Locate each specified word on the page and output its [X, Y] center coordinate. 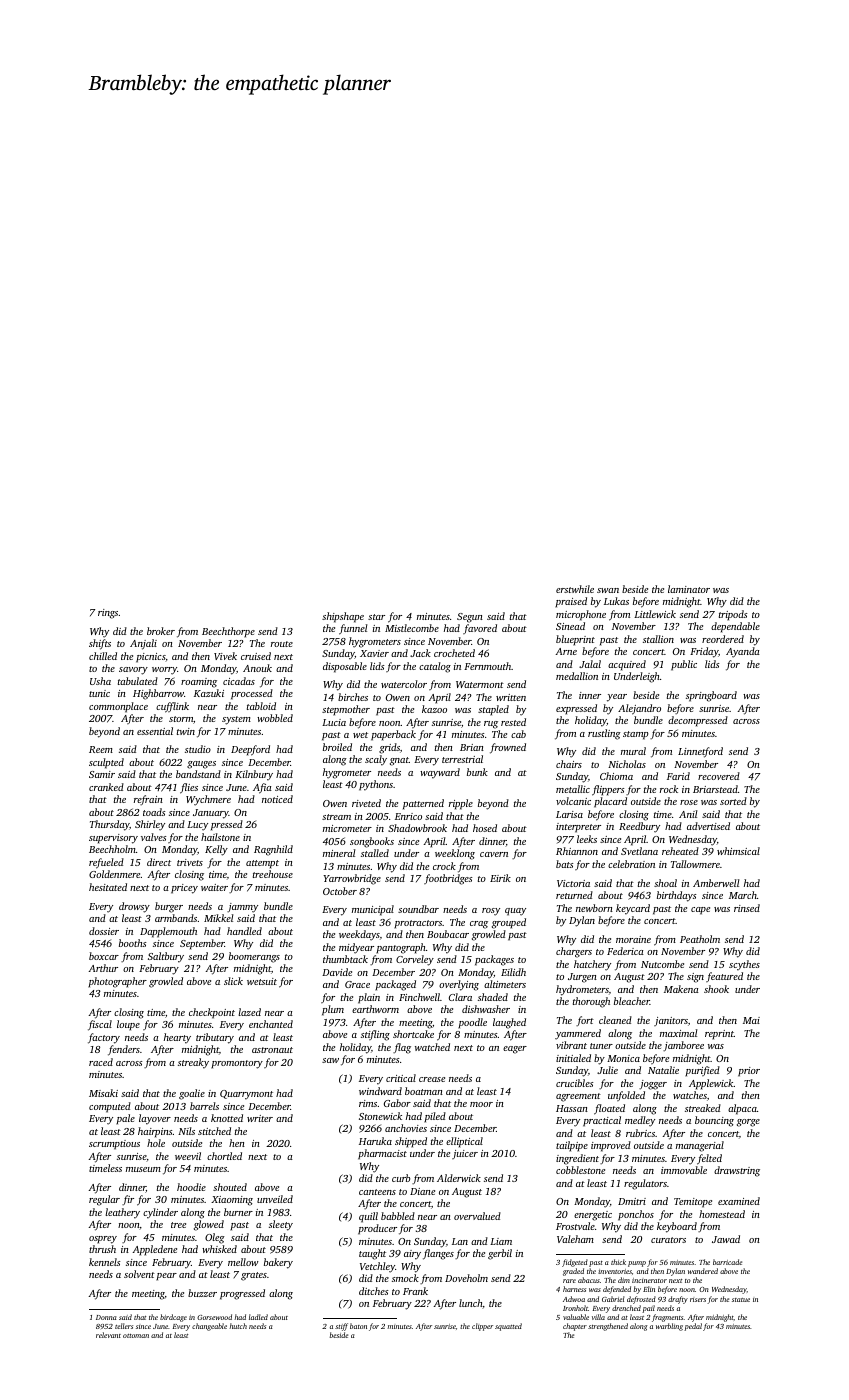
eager [515, 1050]
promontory [237, 1064]
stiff [341, 1327]
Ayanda [743, 652]
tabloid [261, 706]
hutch [238, 1326]
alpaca [742, 1109]
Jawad [726, 1239]
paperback [393, 735]
